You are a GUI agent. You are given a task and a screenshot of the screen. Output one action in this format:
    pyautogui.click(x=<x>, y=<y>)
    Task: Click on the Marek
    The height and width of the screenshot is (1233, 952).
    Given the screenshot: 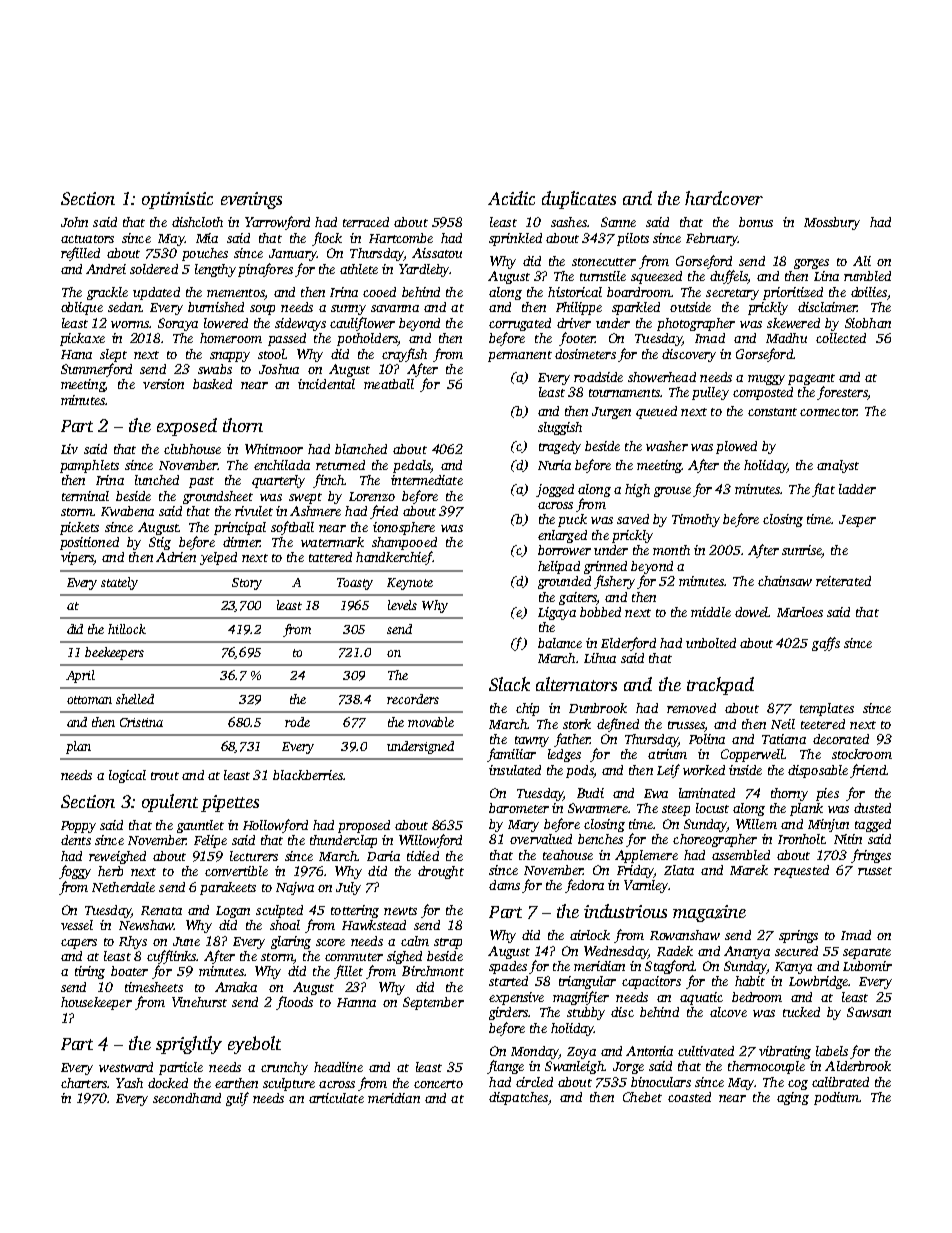 What is the action you would take?
    pyautogui.click(x=749, y=870)
